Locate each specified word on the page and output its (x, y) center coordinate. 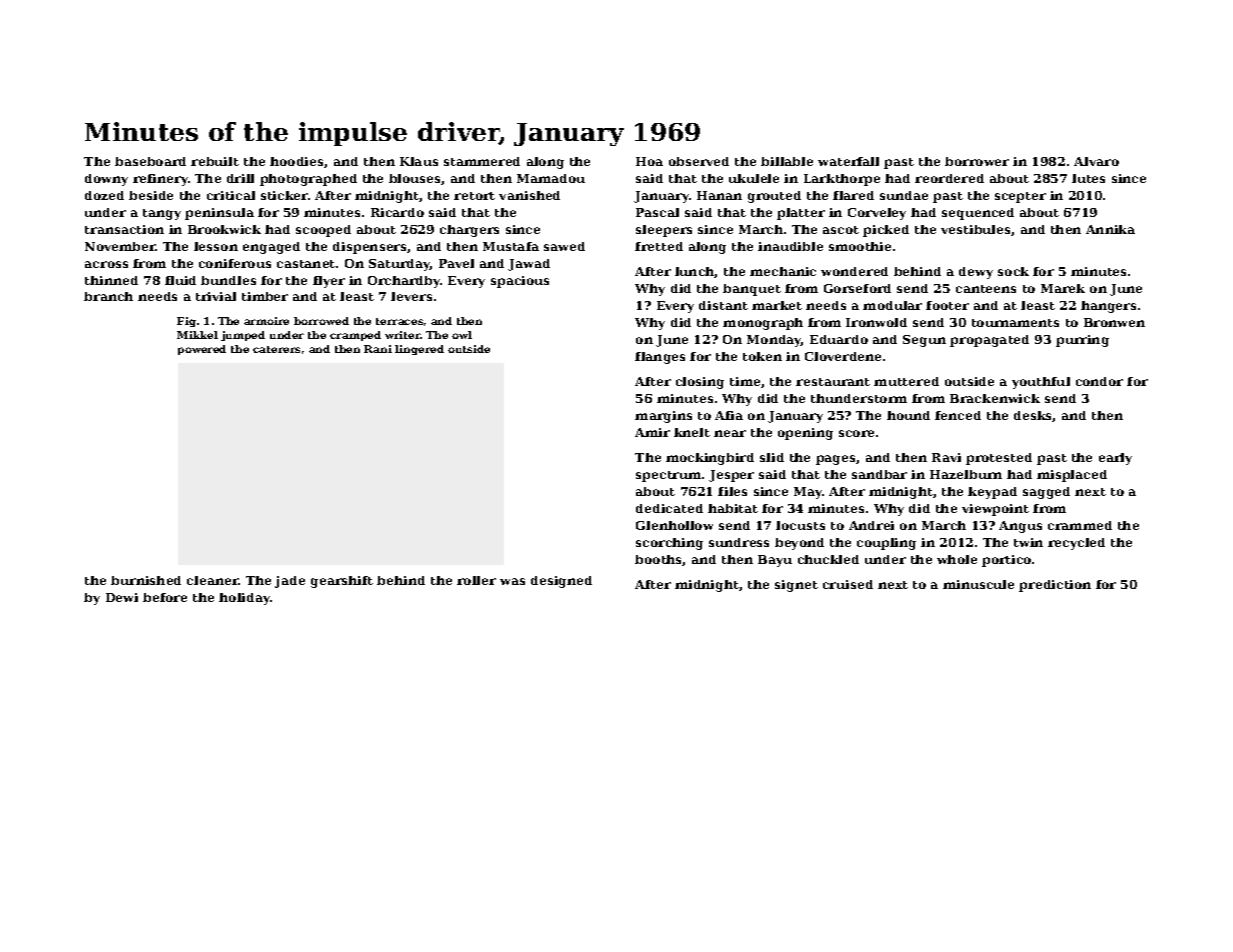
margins (663, 417)
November (120, 246)
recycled (1076, 544)
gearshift (342, 582)
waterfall (848, 161)
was (512, 581)
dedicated (669, 508)
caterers (276, 349)
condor (1099, 381)
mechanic (783, 271)
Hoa (649, 161)
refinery (160, 180)
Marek (1063, 288)
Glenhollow (674, 525)
